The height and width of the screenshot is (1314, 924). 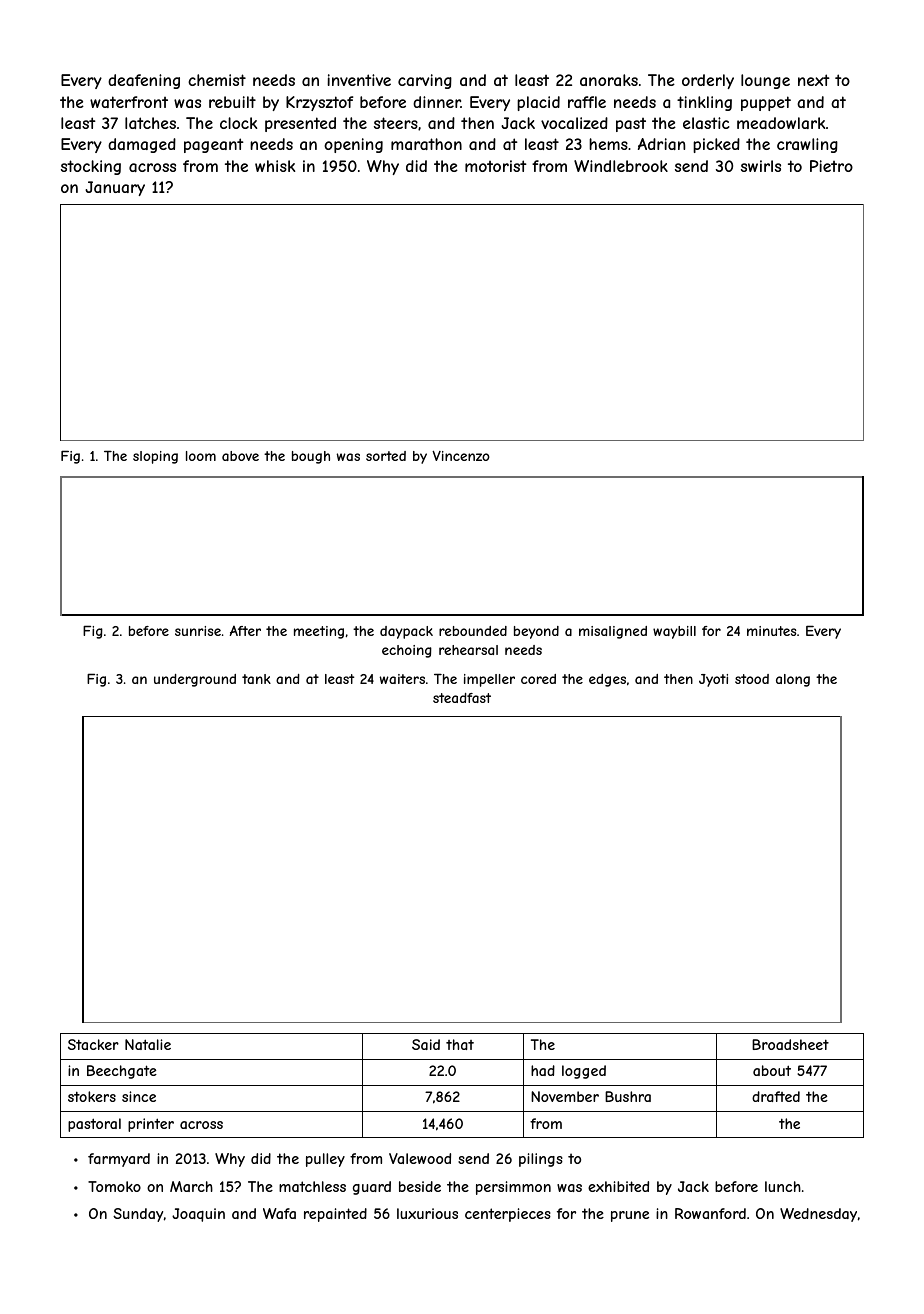 I want to click on marathon, so click(x=426, y=144).
